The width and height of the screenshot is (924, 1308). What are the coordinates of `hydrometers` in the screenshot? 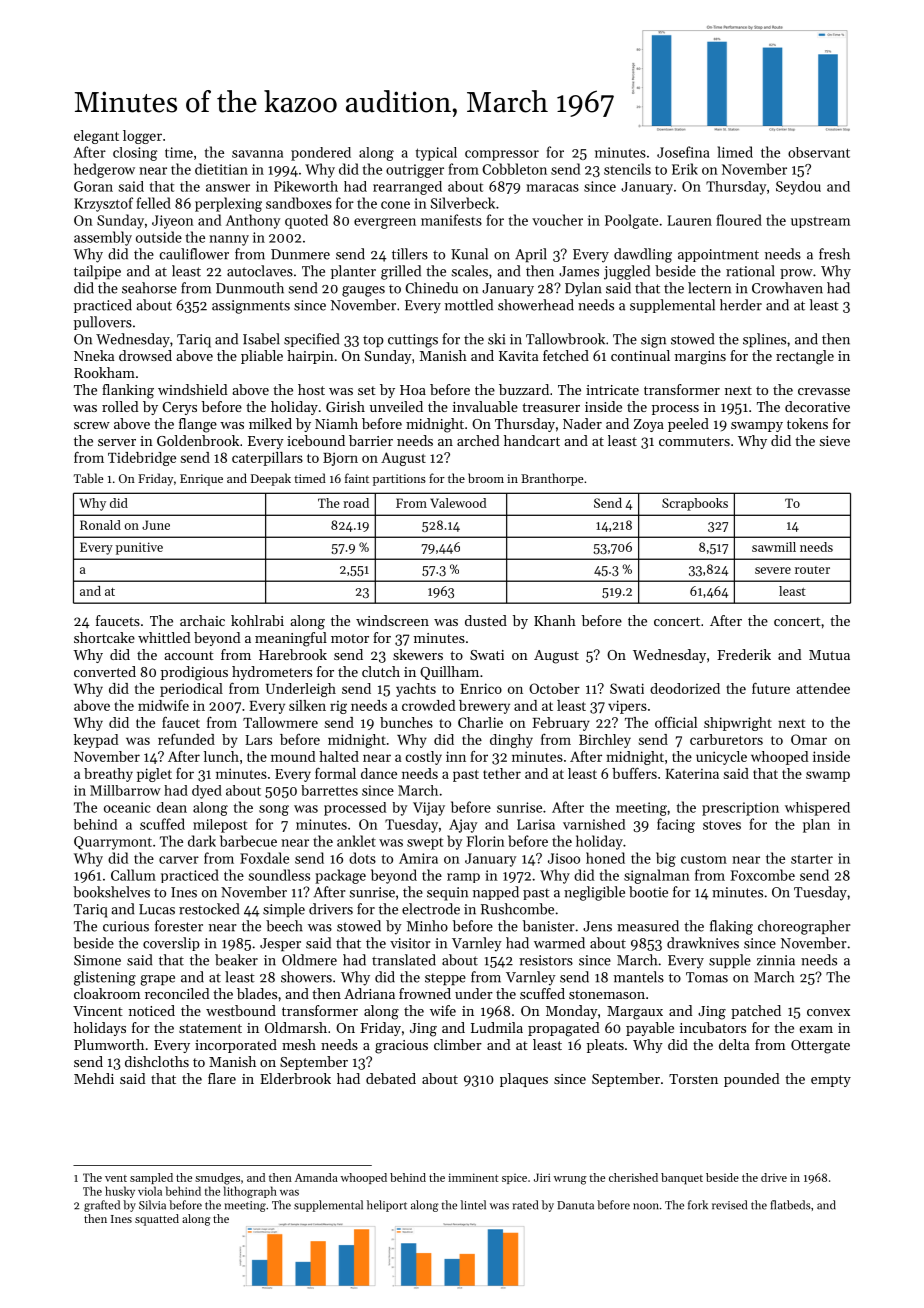 It's located at (272, 673).
